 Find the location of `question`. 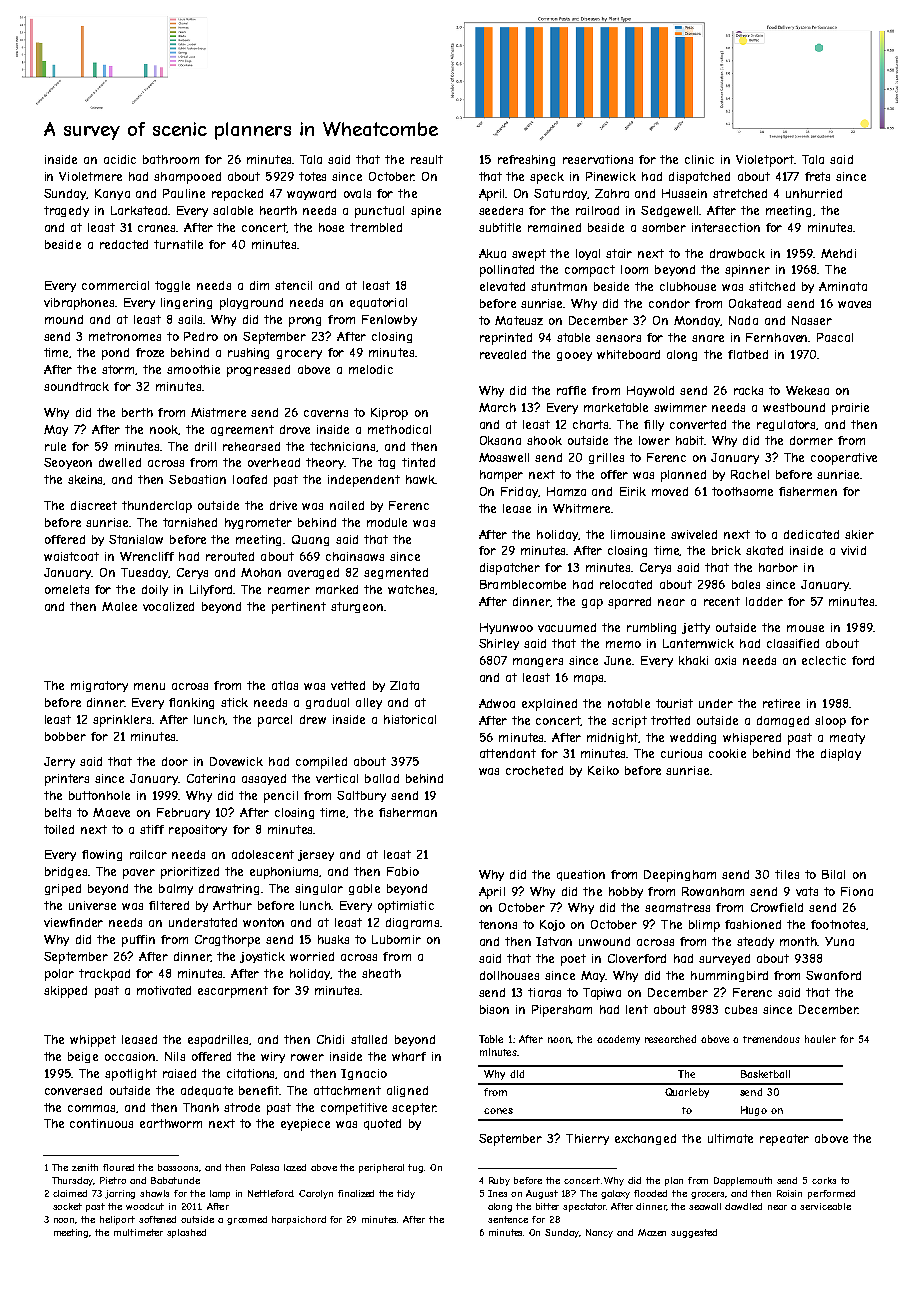

question is located at coordinates (581, 875).
